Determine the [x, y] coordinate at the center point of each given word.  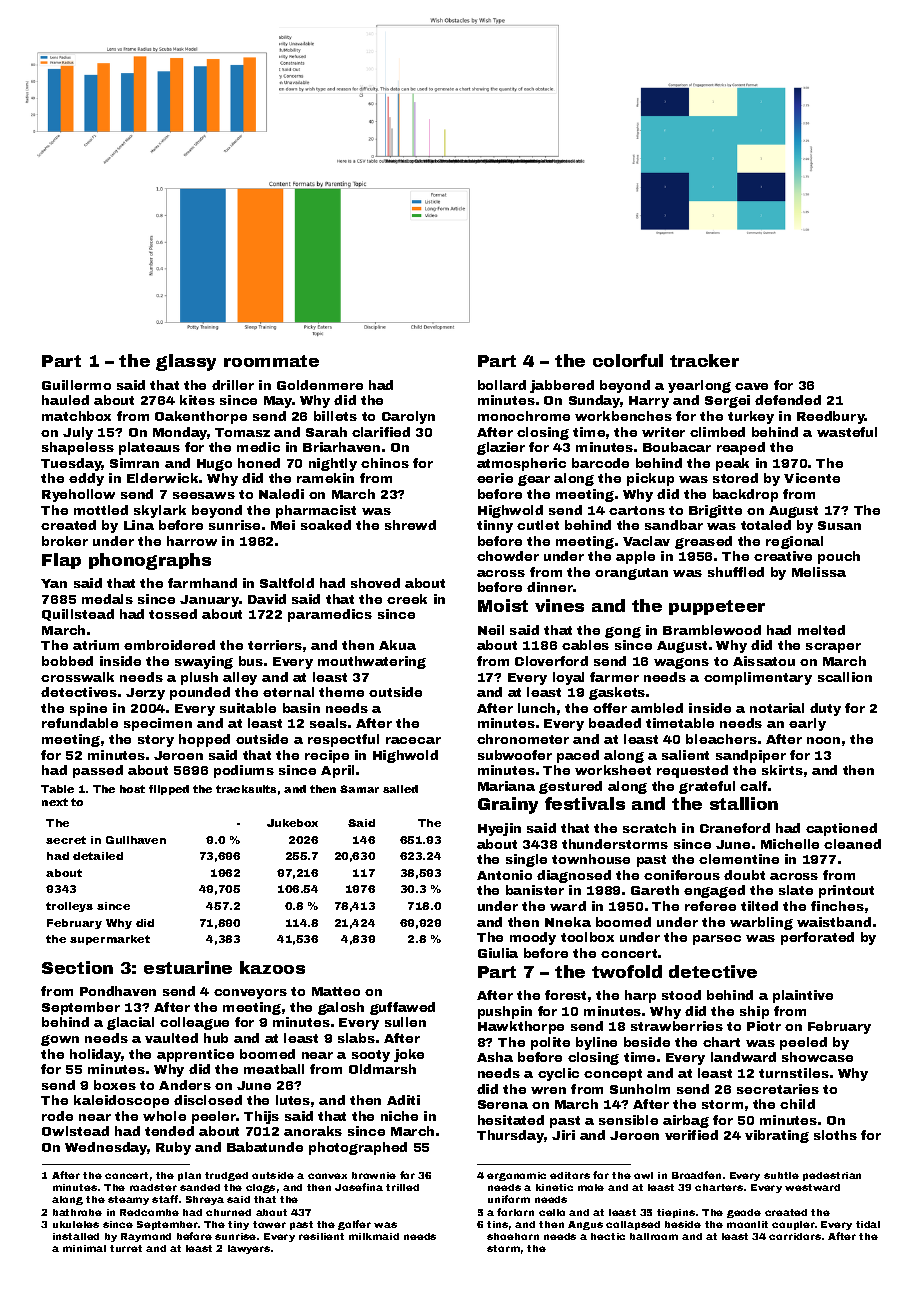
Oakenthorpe [201, 417]
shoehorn [513, 1236]
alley [240, 678]
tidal [868, 1224]
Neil [491, 630]
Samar [359, 789]
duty [825, 709]
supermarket [110, 940]
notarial [777, 708]
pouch [839, 557]
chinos [385, 463]
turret [126, 1248]
